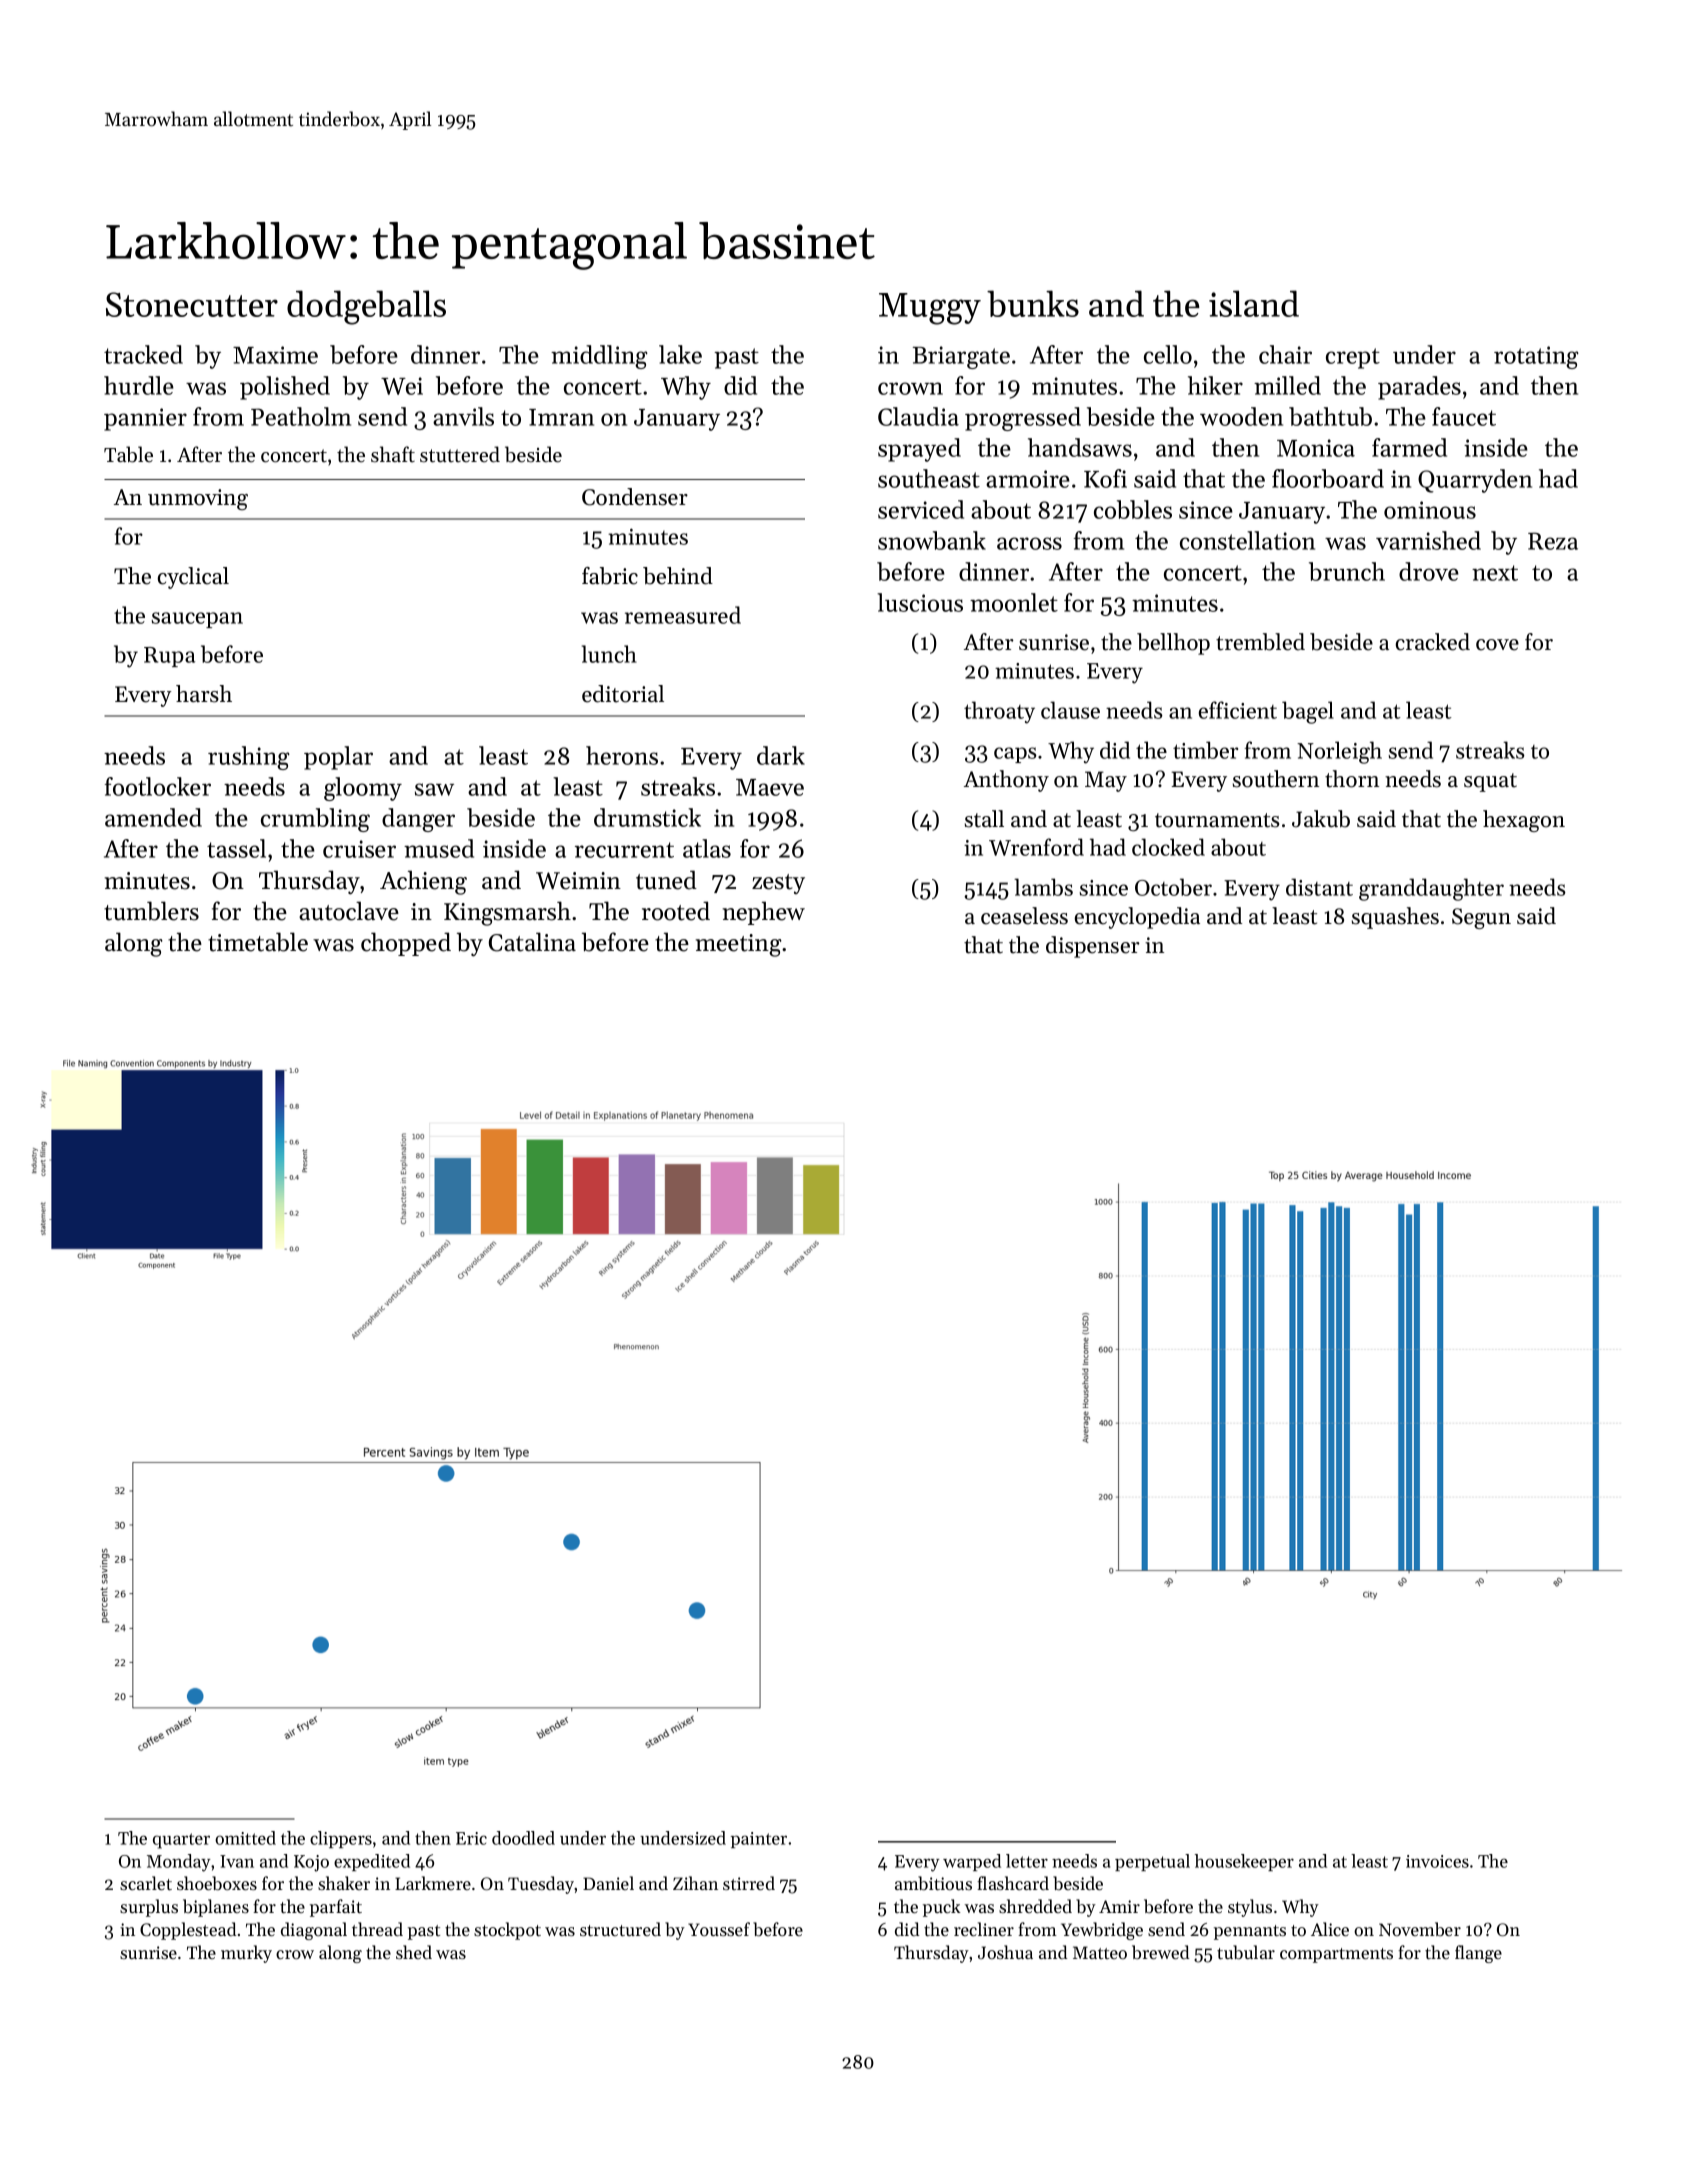 This image has height=2178, width=1683. Describe the element at coordinates (151, 911) in the image. I see `tumblers` at that location.
